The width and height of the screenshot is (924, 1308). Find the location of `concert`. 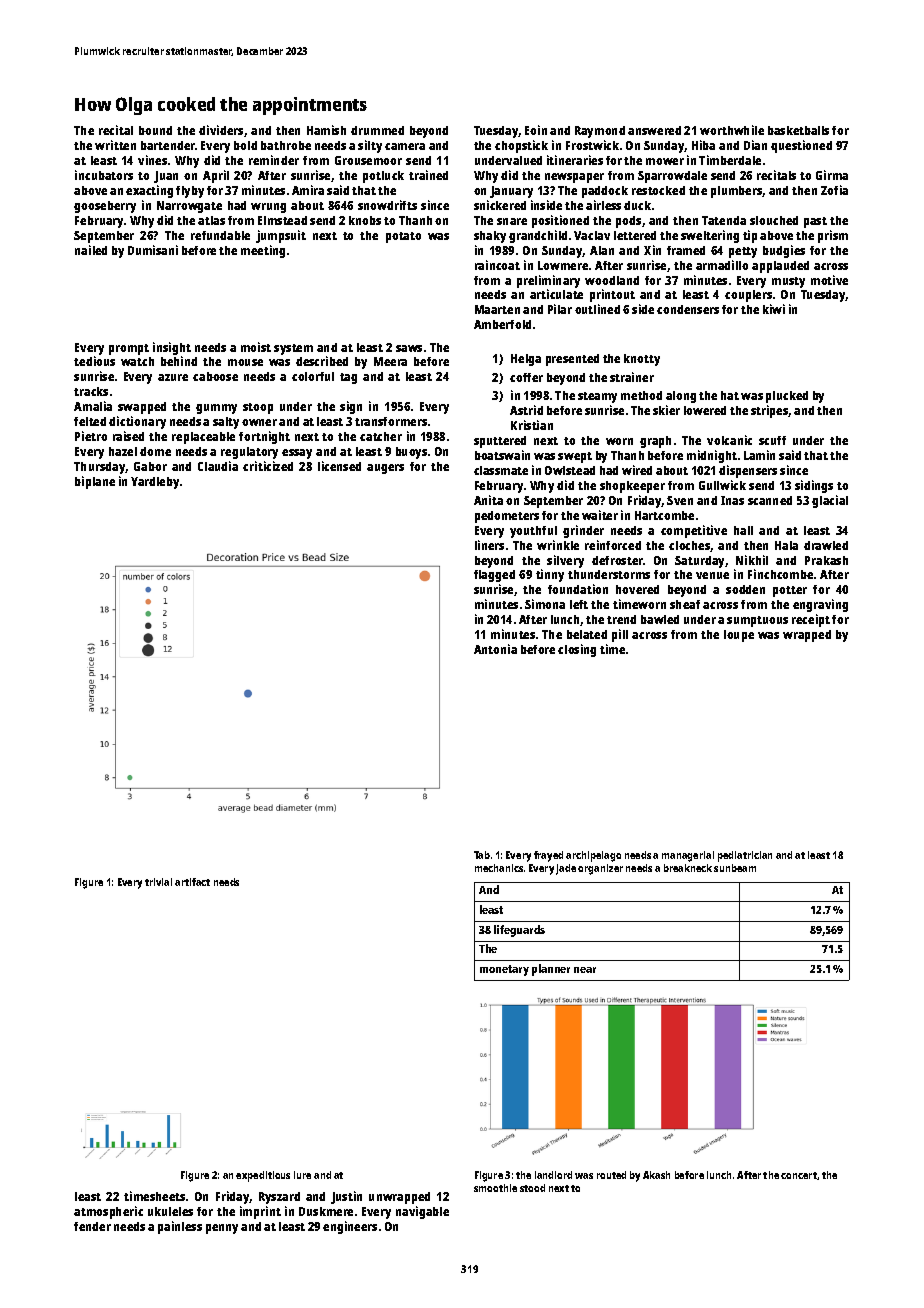

concert is located at coordinates (799, 1175).
